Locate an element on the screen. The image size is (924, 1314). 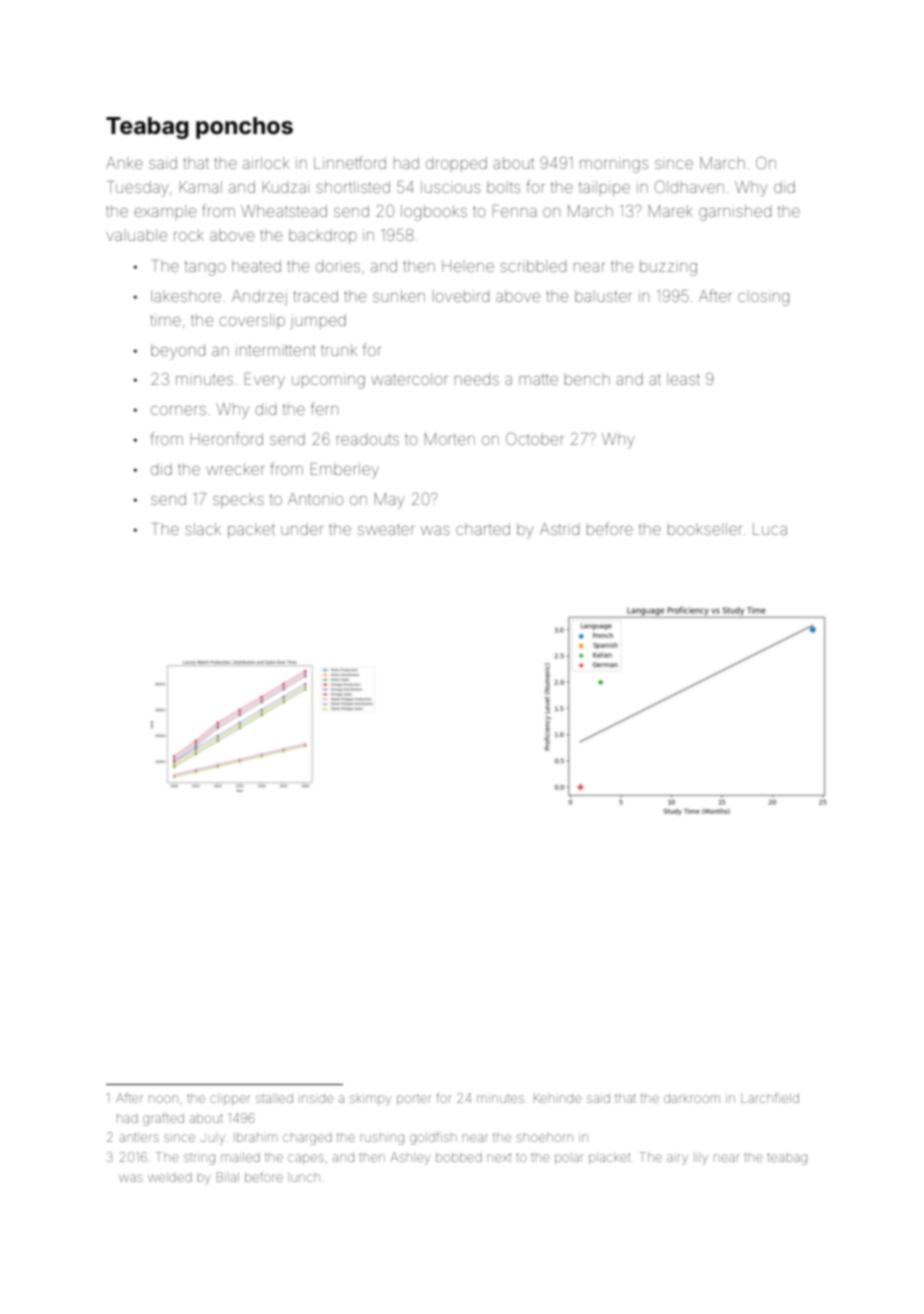
slack is located at coordinates (203, 529).
